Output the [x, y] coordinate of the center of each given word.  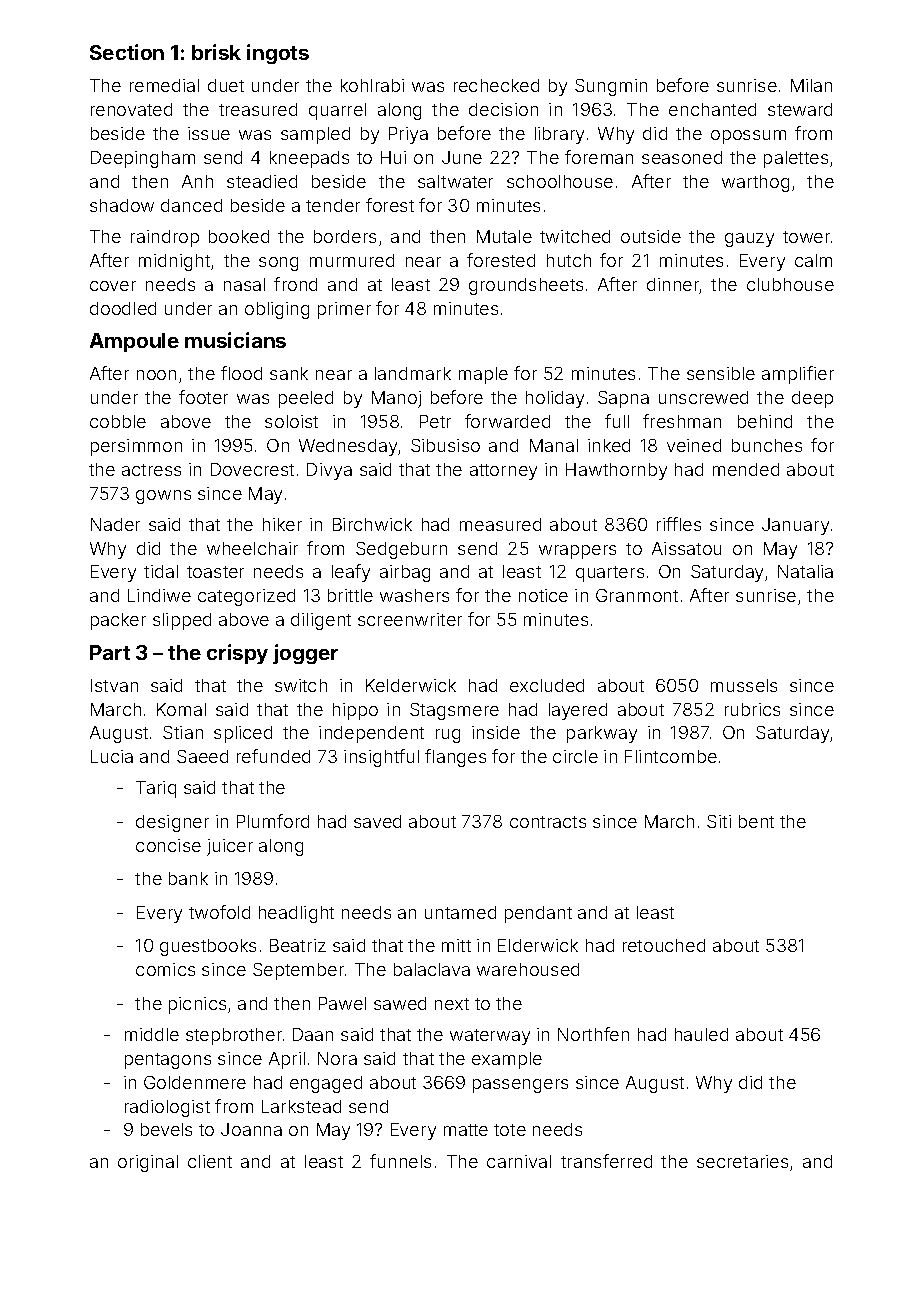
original [148, 1163]
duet [226, 85]
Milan [811, 85]
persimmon [136, 447]
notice [543, 595]
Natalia [805, 571]
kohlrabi [372, 85]
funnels [400, 1161]
